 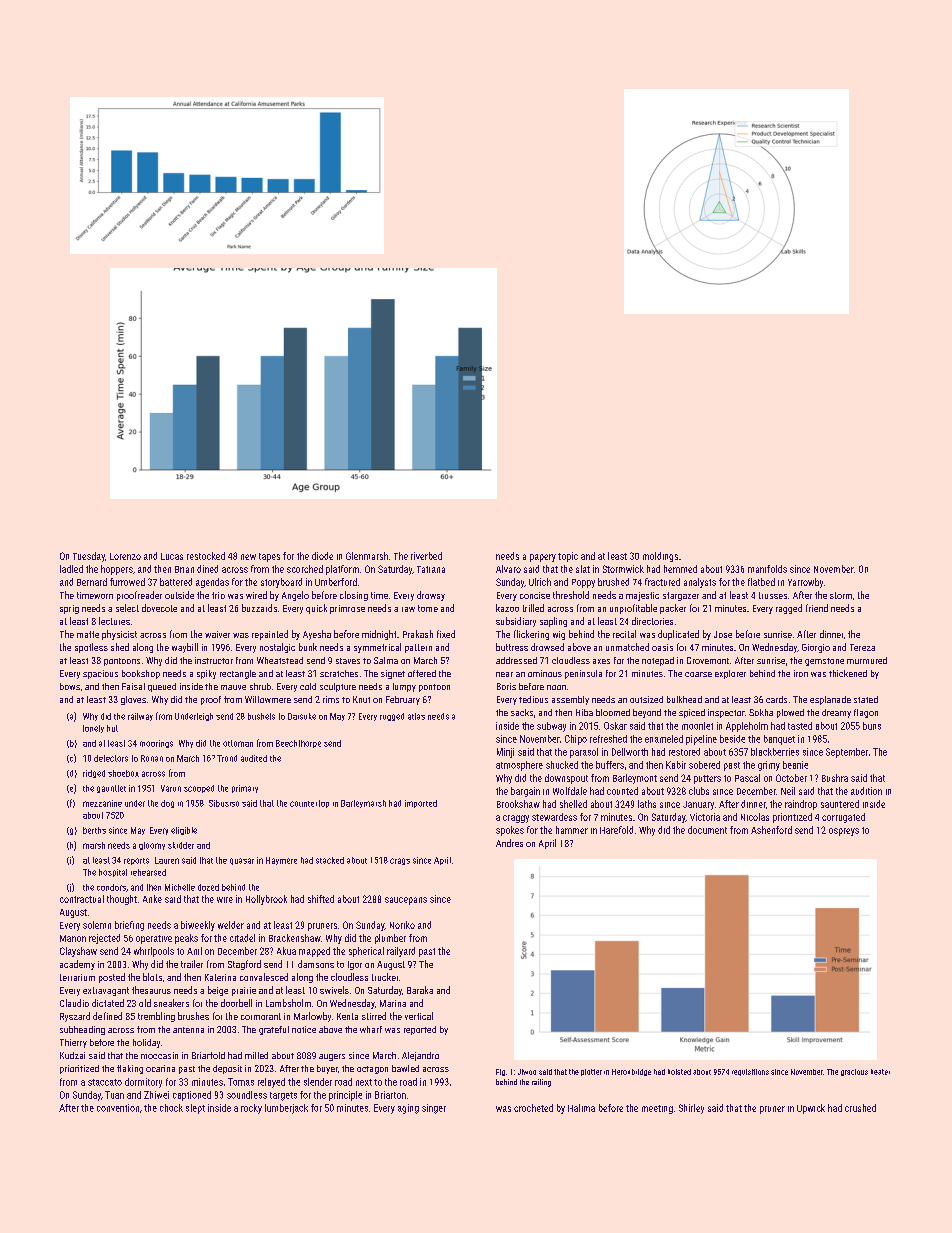 I want to click on extravagant, so click(x=106, y=991).
